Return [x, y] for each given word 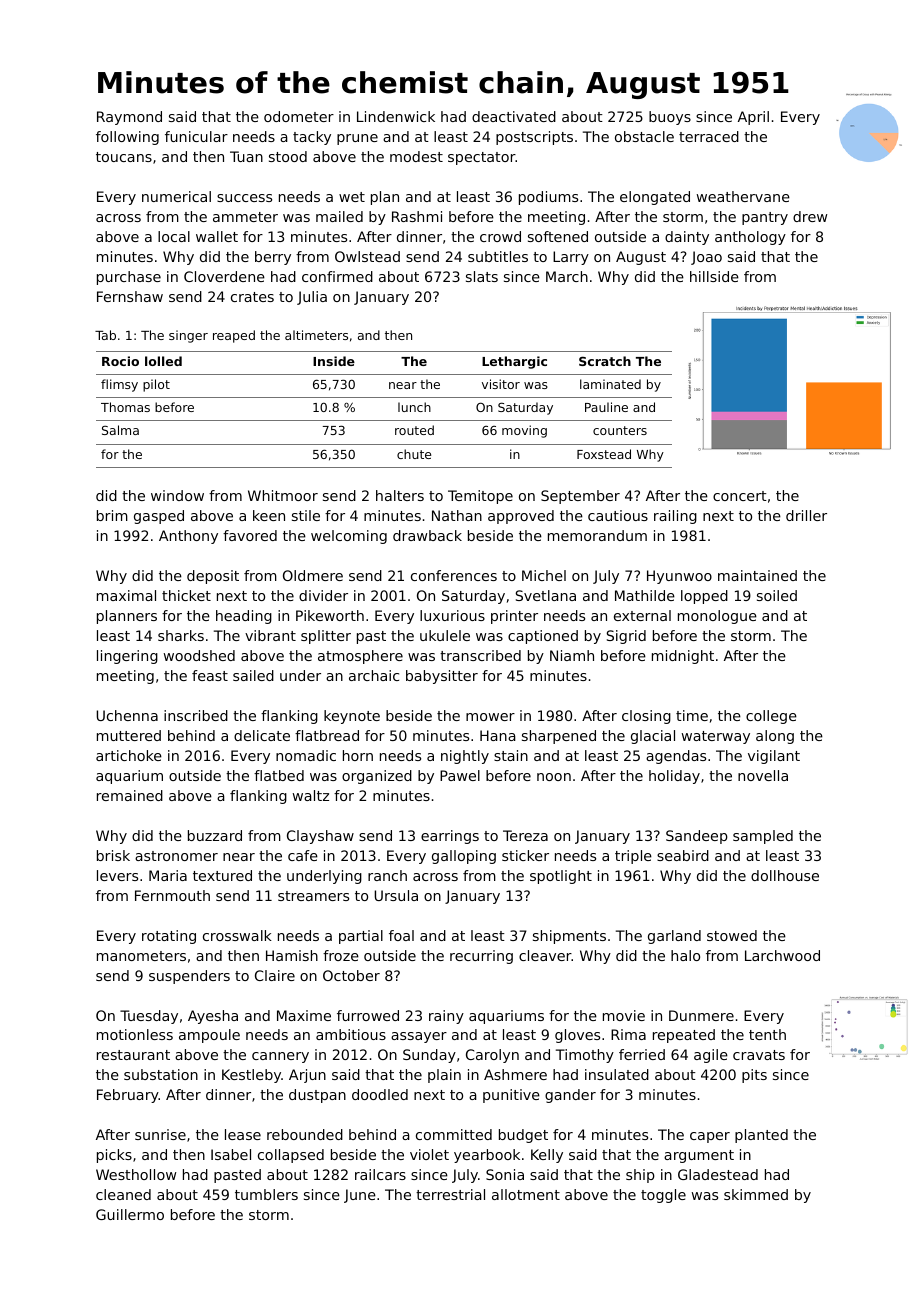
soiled [777, 595]
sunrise [160, 1134]
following [127, 138]
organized [377, 777]
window [177, 495]
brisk [113, 855]
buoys [670, 118]
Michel [544, 575]
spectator [482, 158]
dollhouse [785, 875]
